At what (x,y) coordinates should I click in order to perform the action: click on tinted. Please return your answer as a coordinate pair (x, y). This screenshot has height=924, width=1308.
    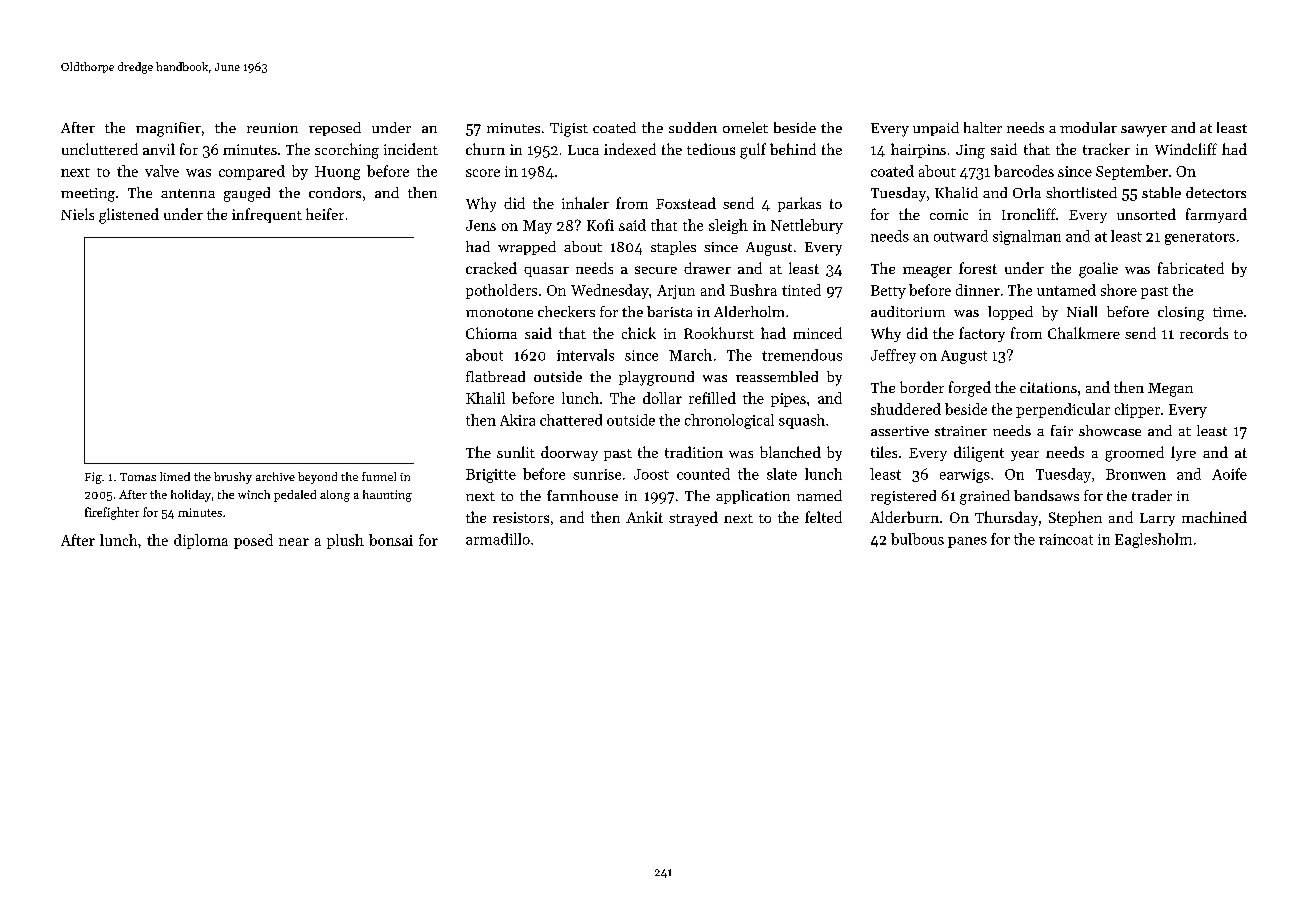
    Looking at the image, I should click on (801, 290).
